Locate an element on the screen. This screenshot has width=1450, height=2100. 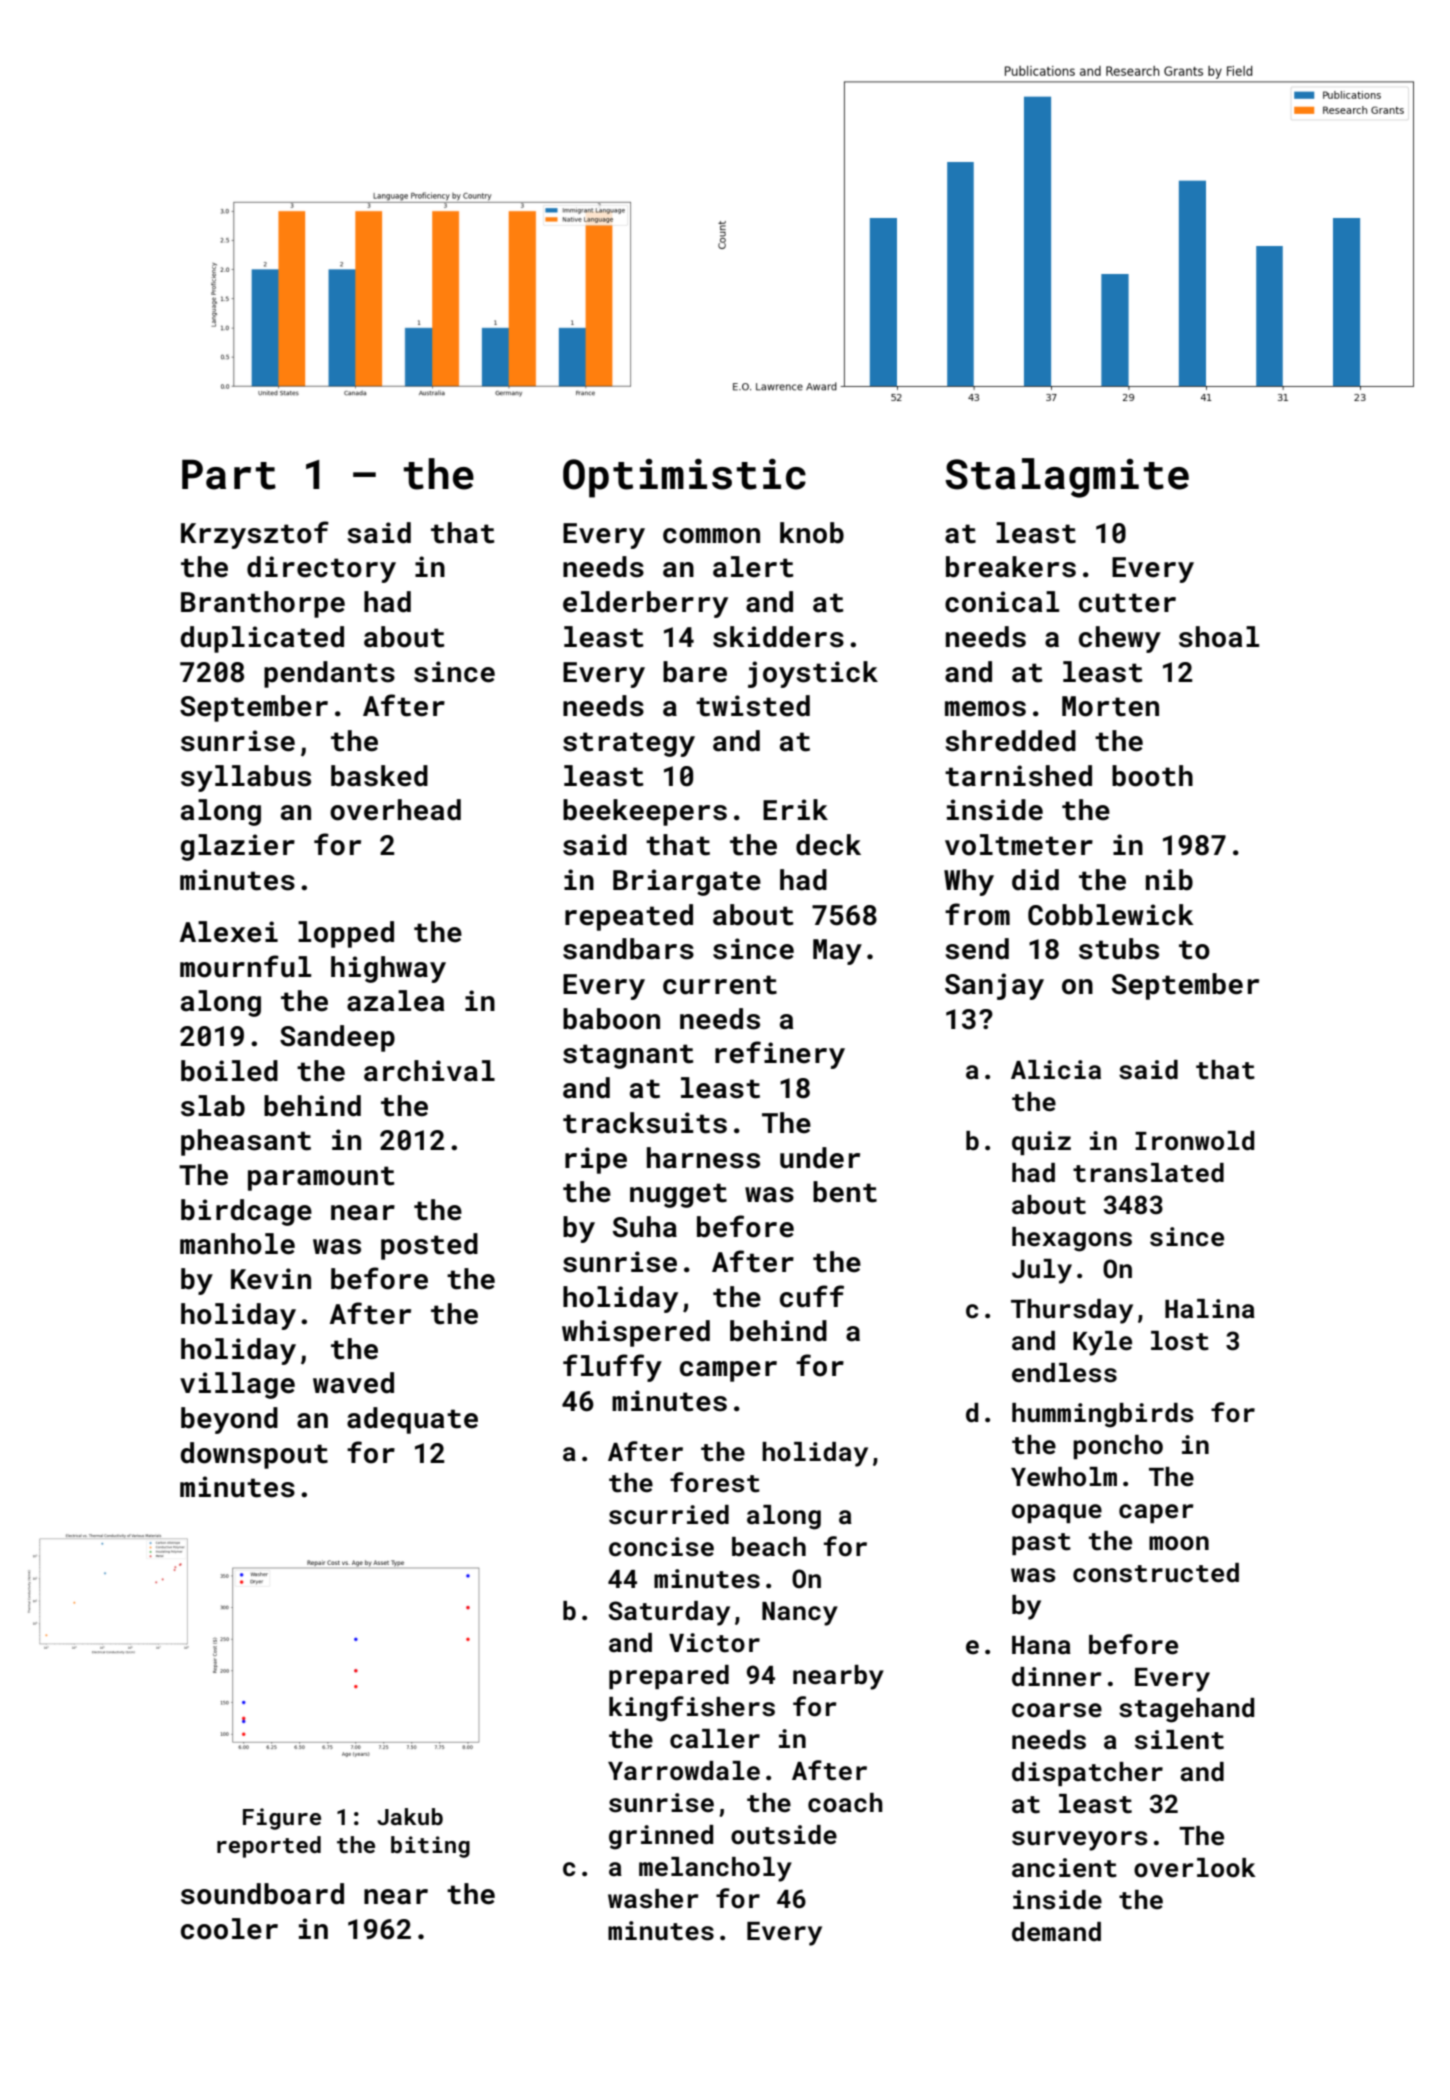
posted is located at coordinates (429, 1246).
